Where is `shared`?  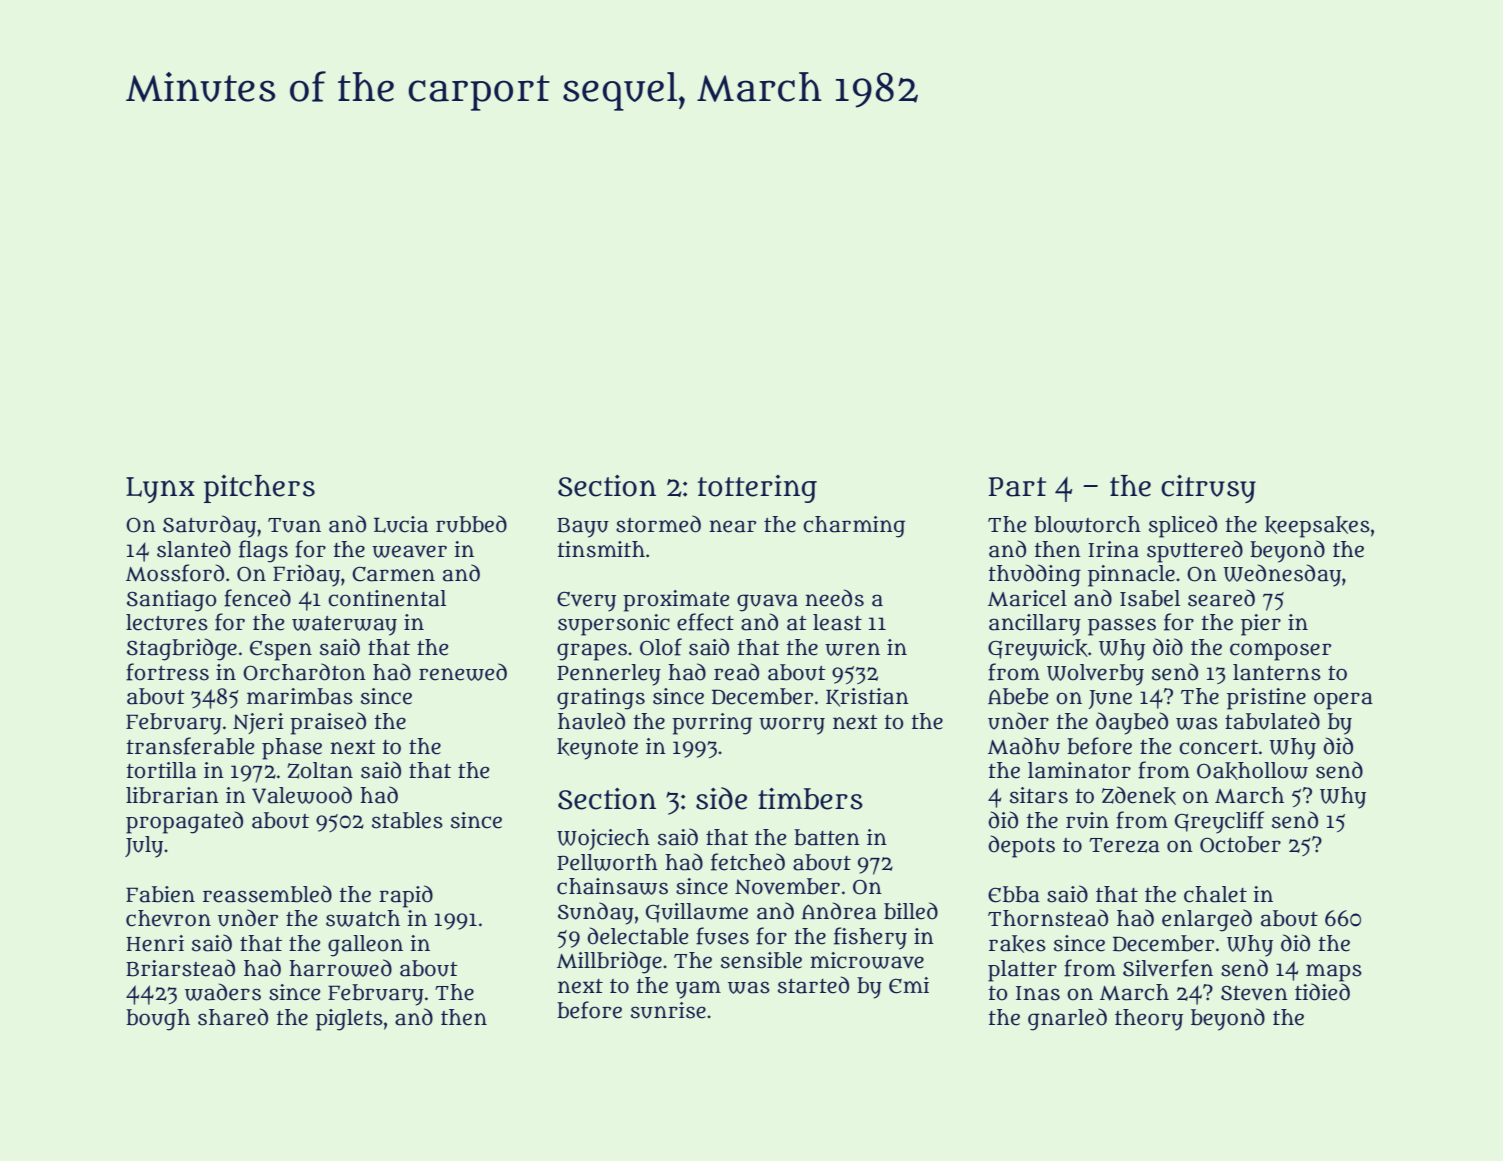 shared is located at coordinates (233, 1017).
